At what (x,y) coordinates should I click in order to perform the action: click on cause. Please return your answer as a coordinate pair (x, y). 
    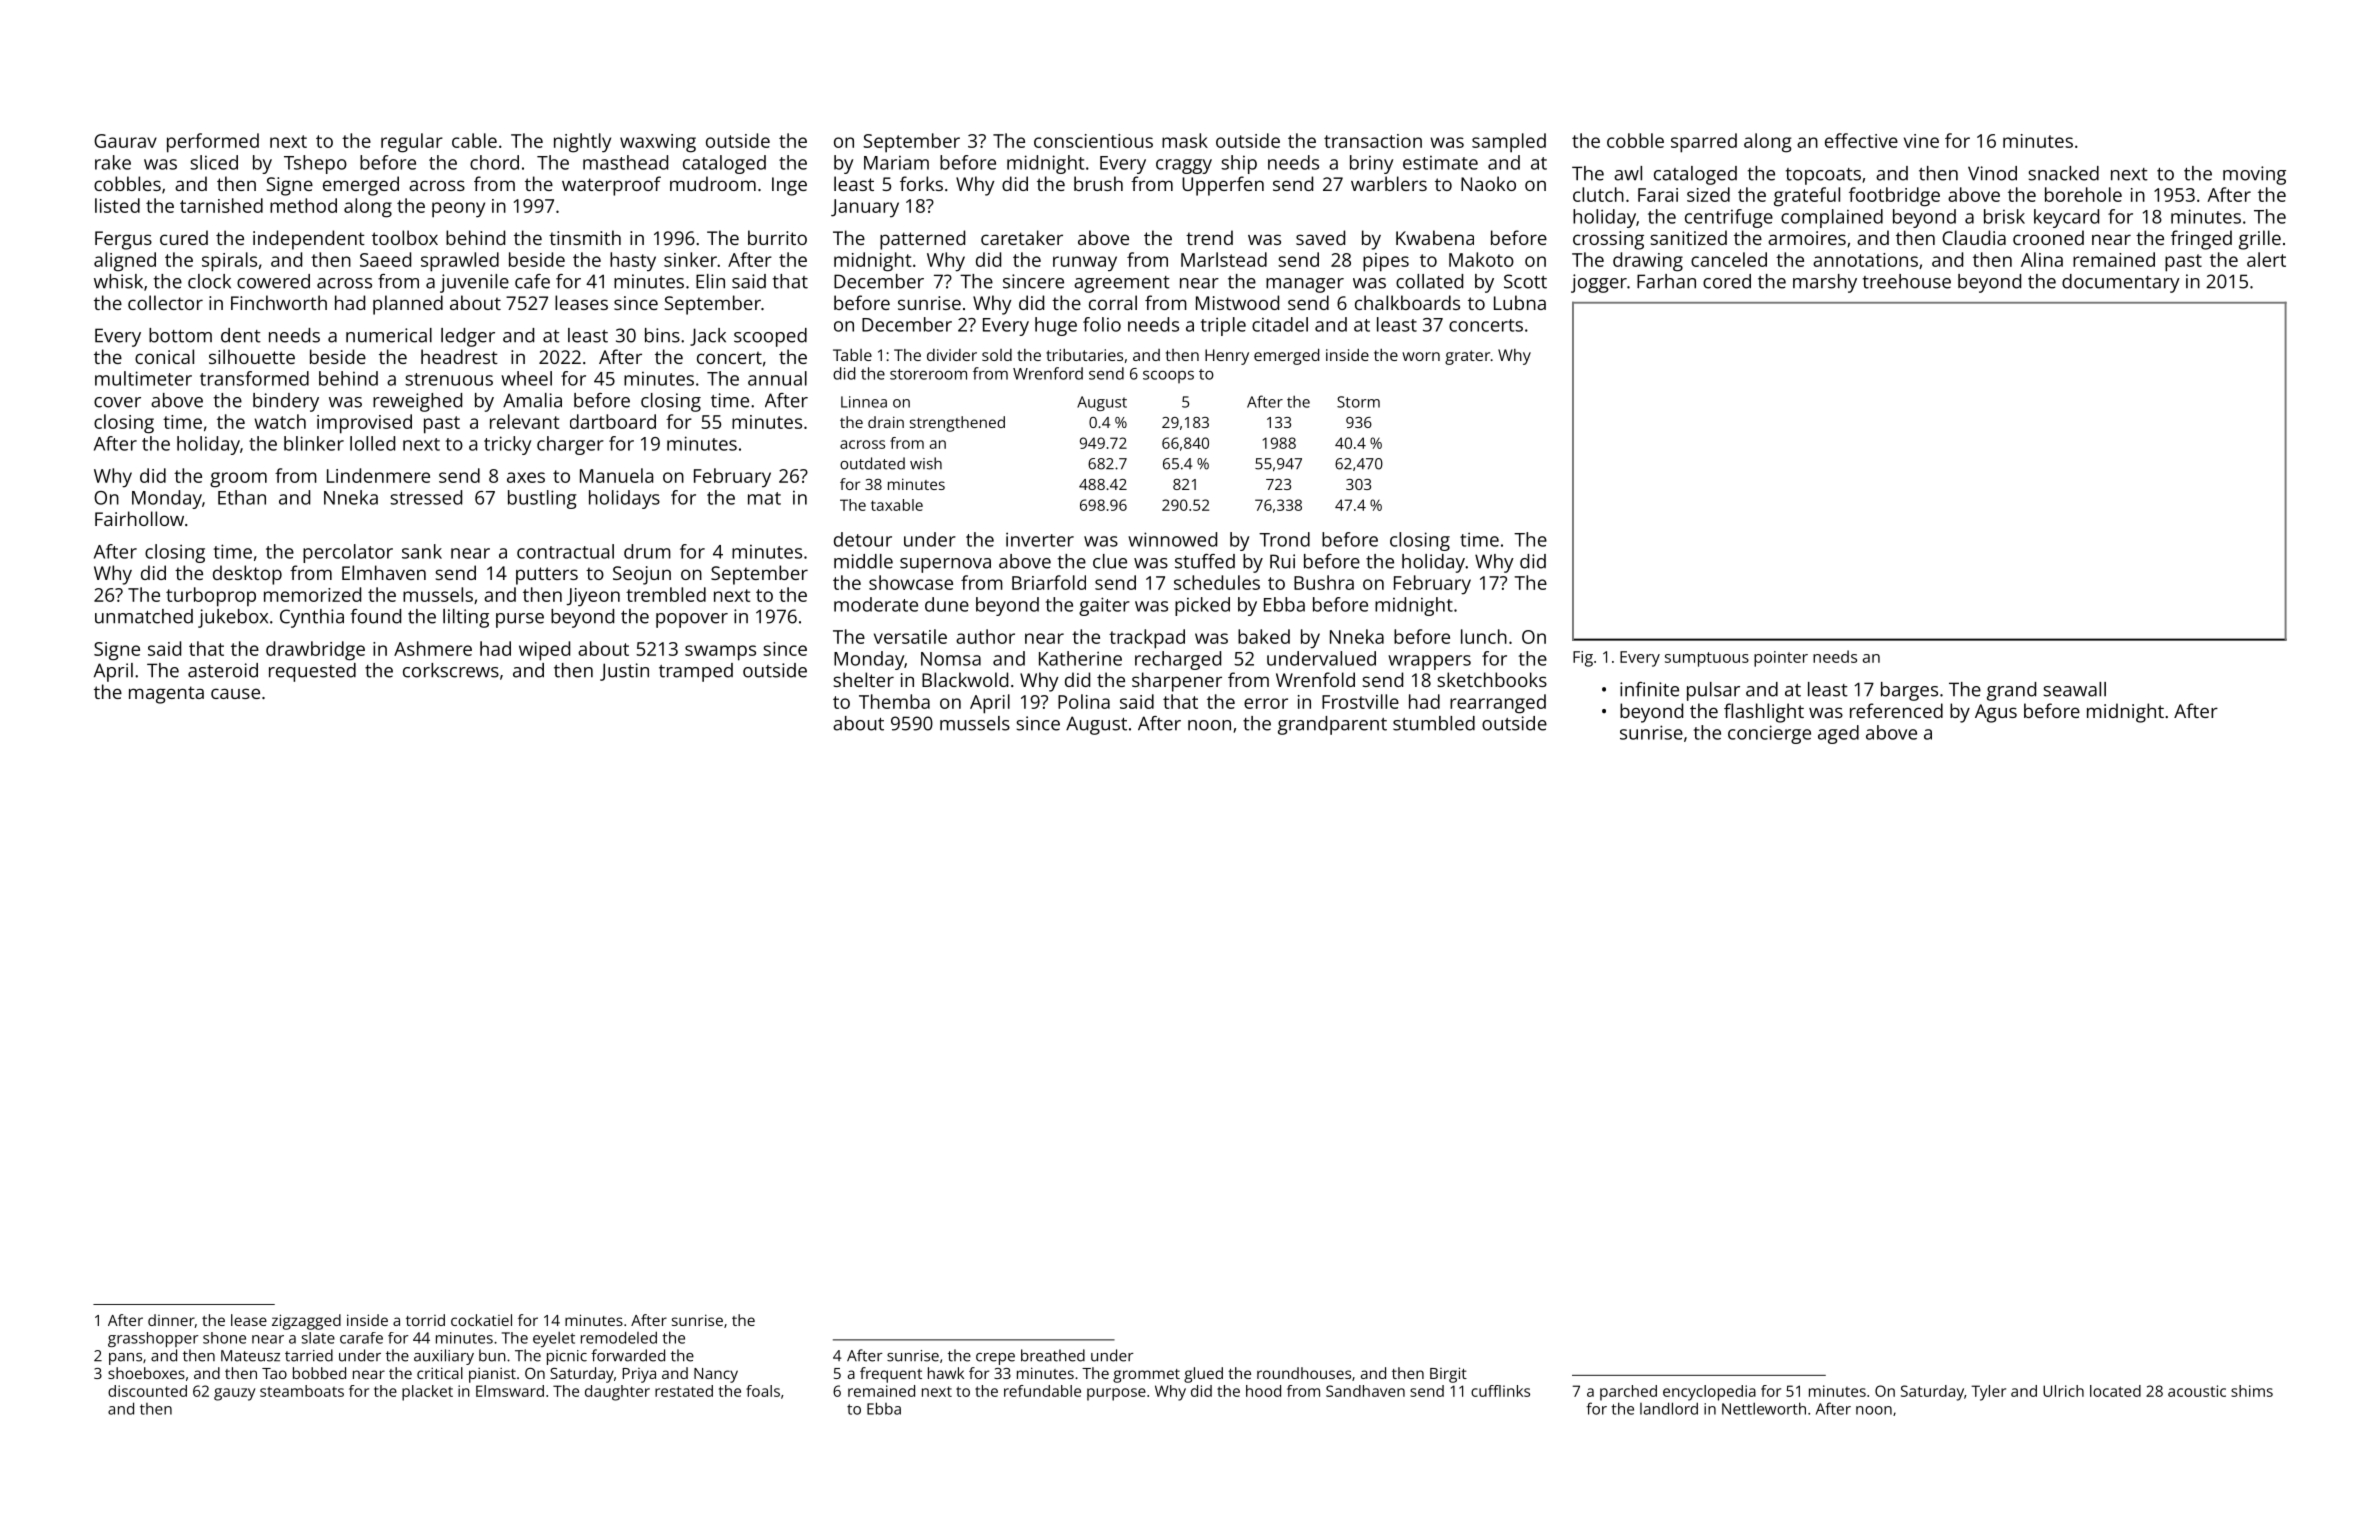
    Looking at the image, I should click on (235, 693).
